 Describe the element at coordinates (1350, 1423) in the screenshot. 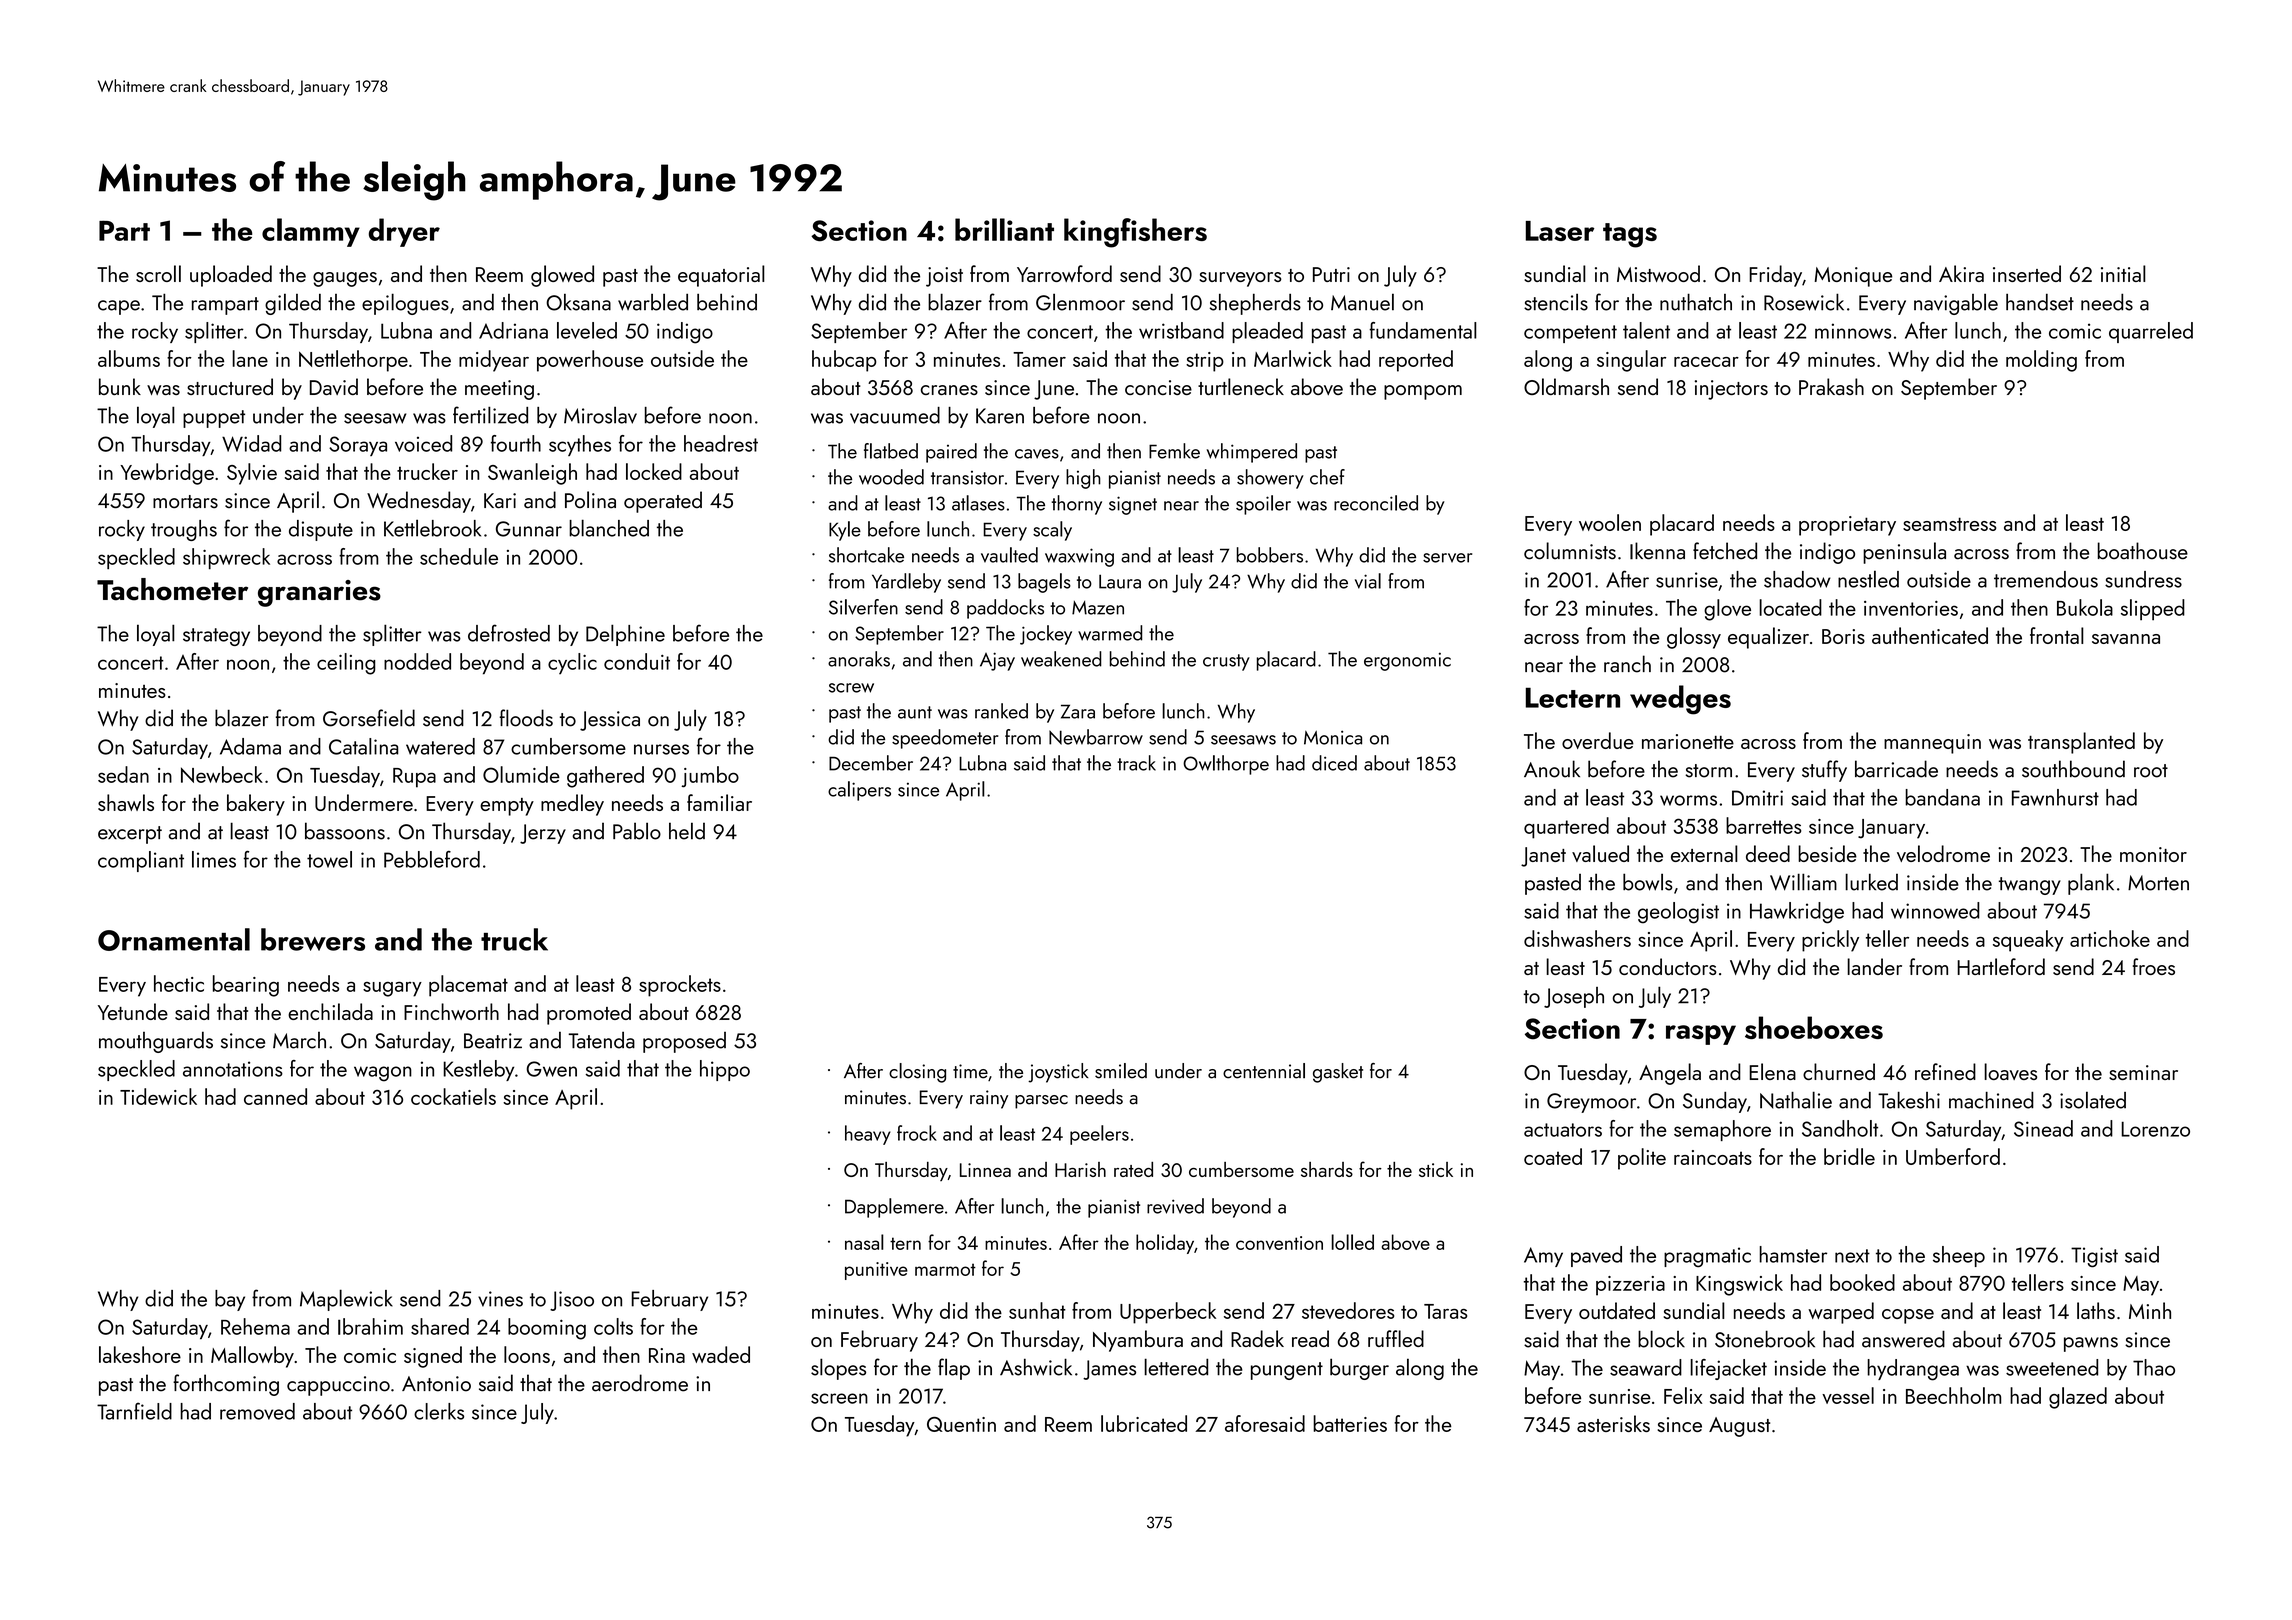

I see `batteries` at that location.
